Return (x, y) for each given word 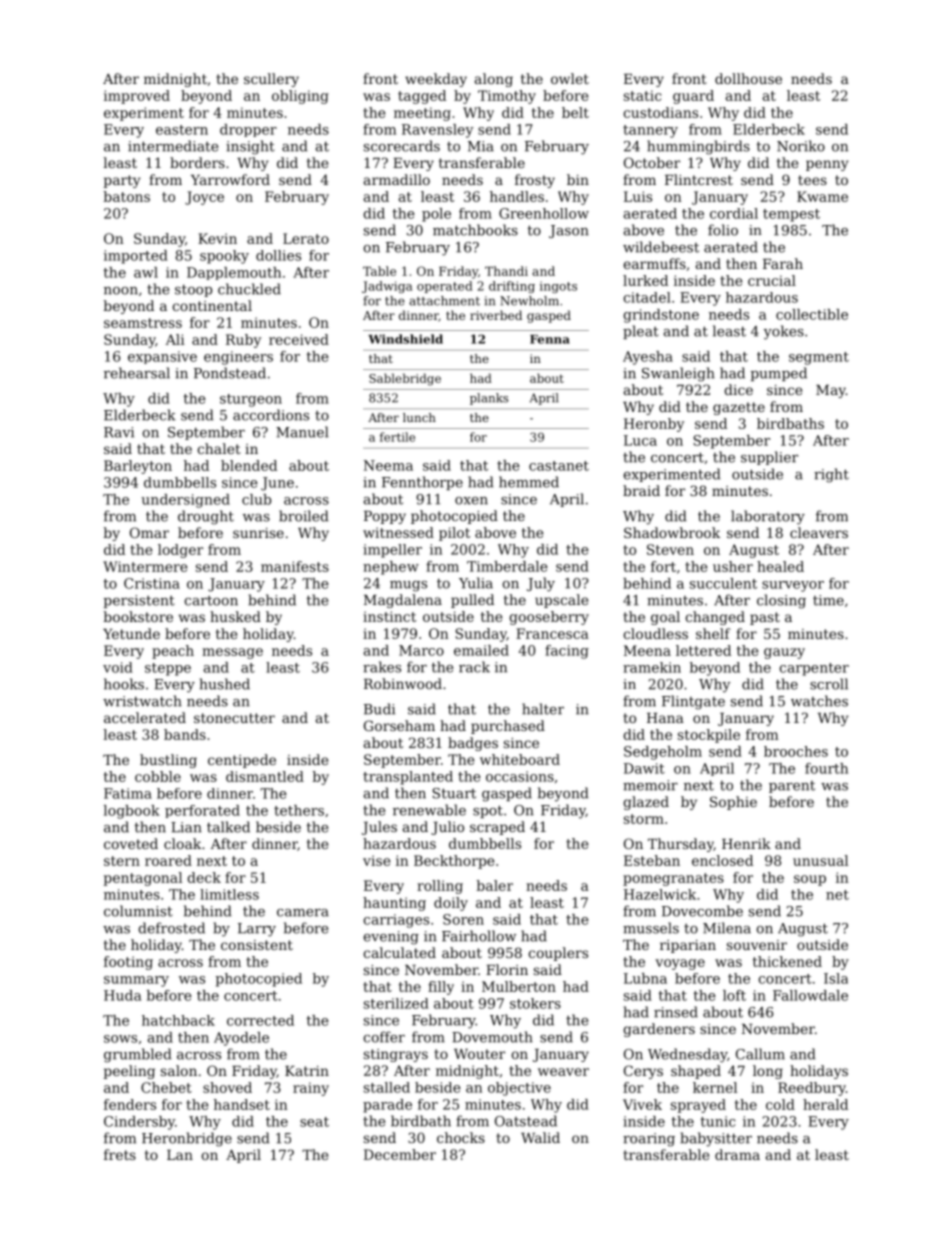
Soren (463, 919)
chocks (461, 1137)
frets (120, 1154)
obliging (300, 97)
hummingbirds (698, 147)
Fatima (128, 793)
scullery (271, 80)
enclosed (722, 860)
